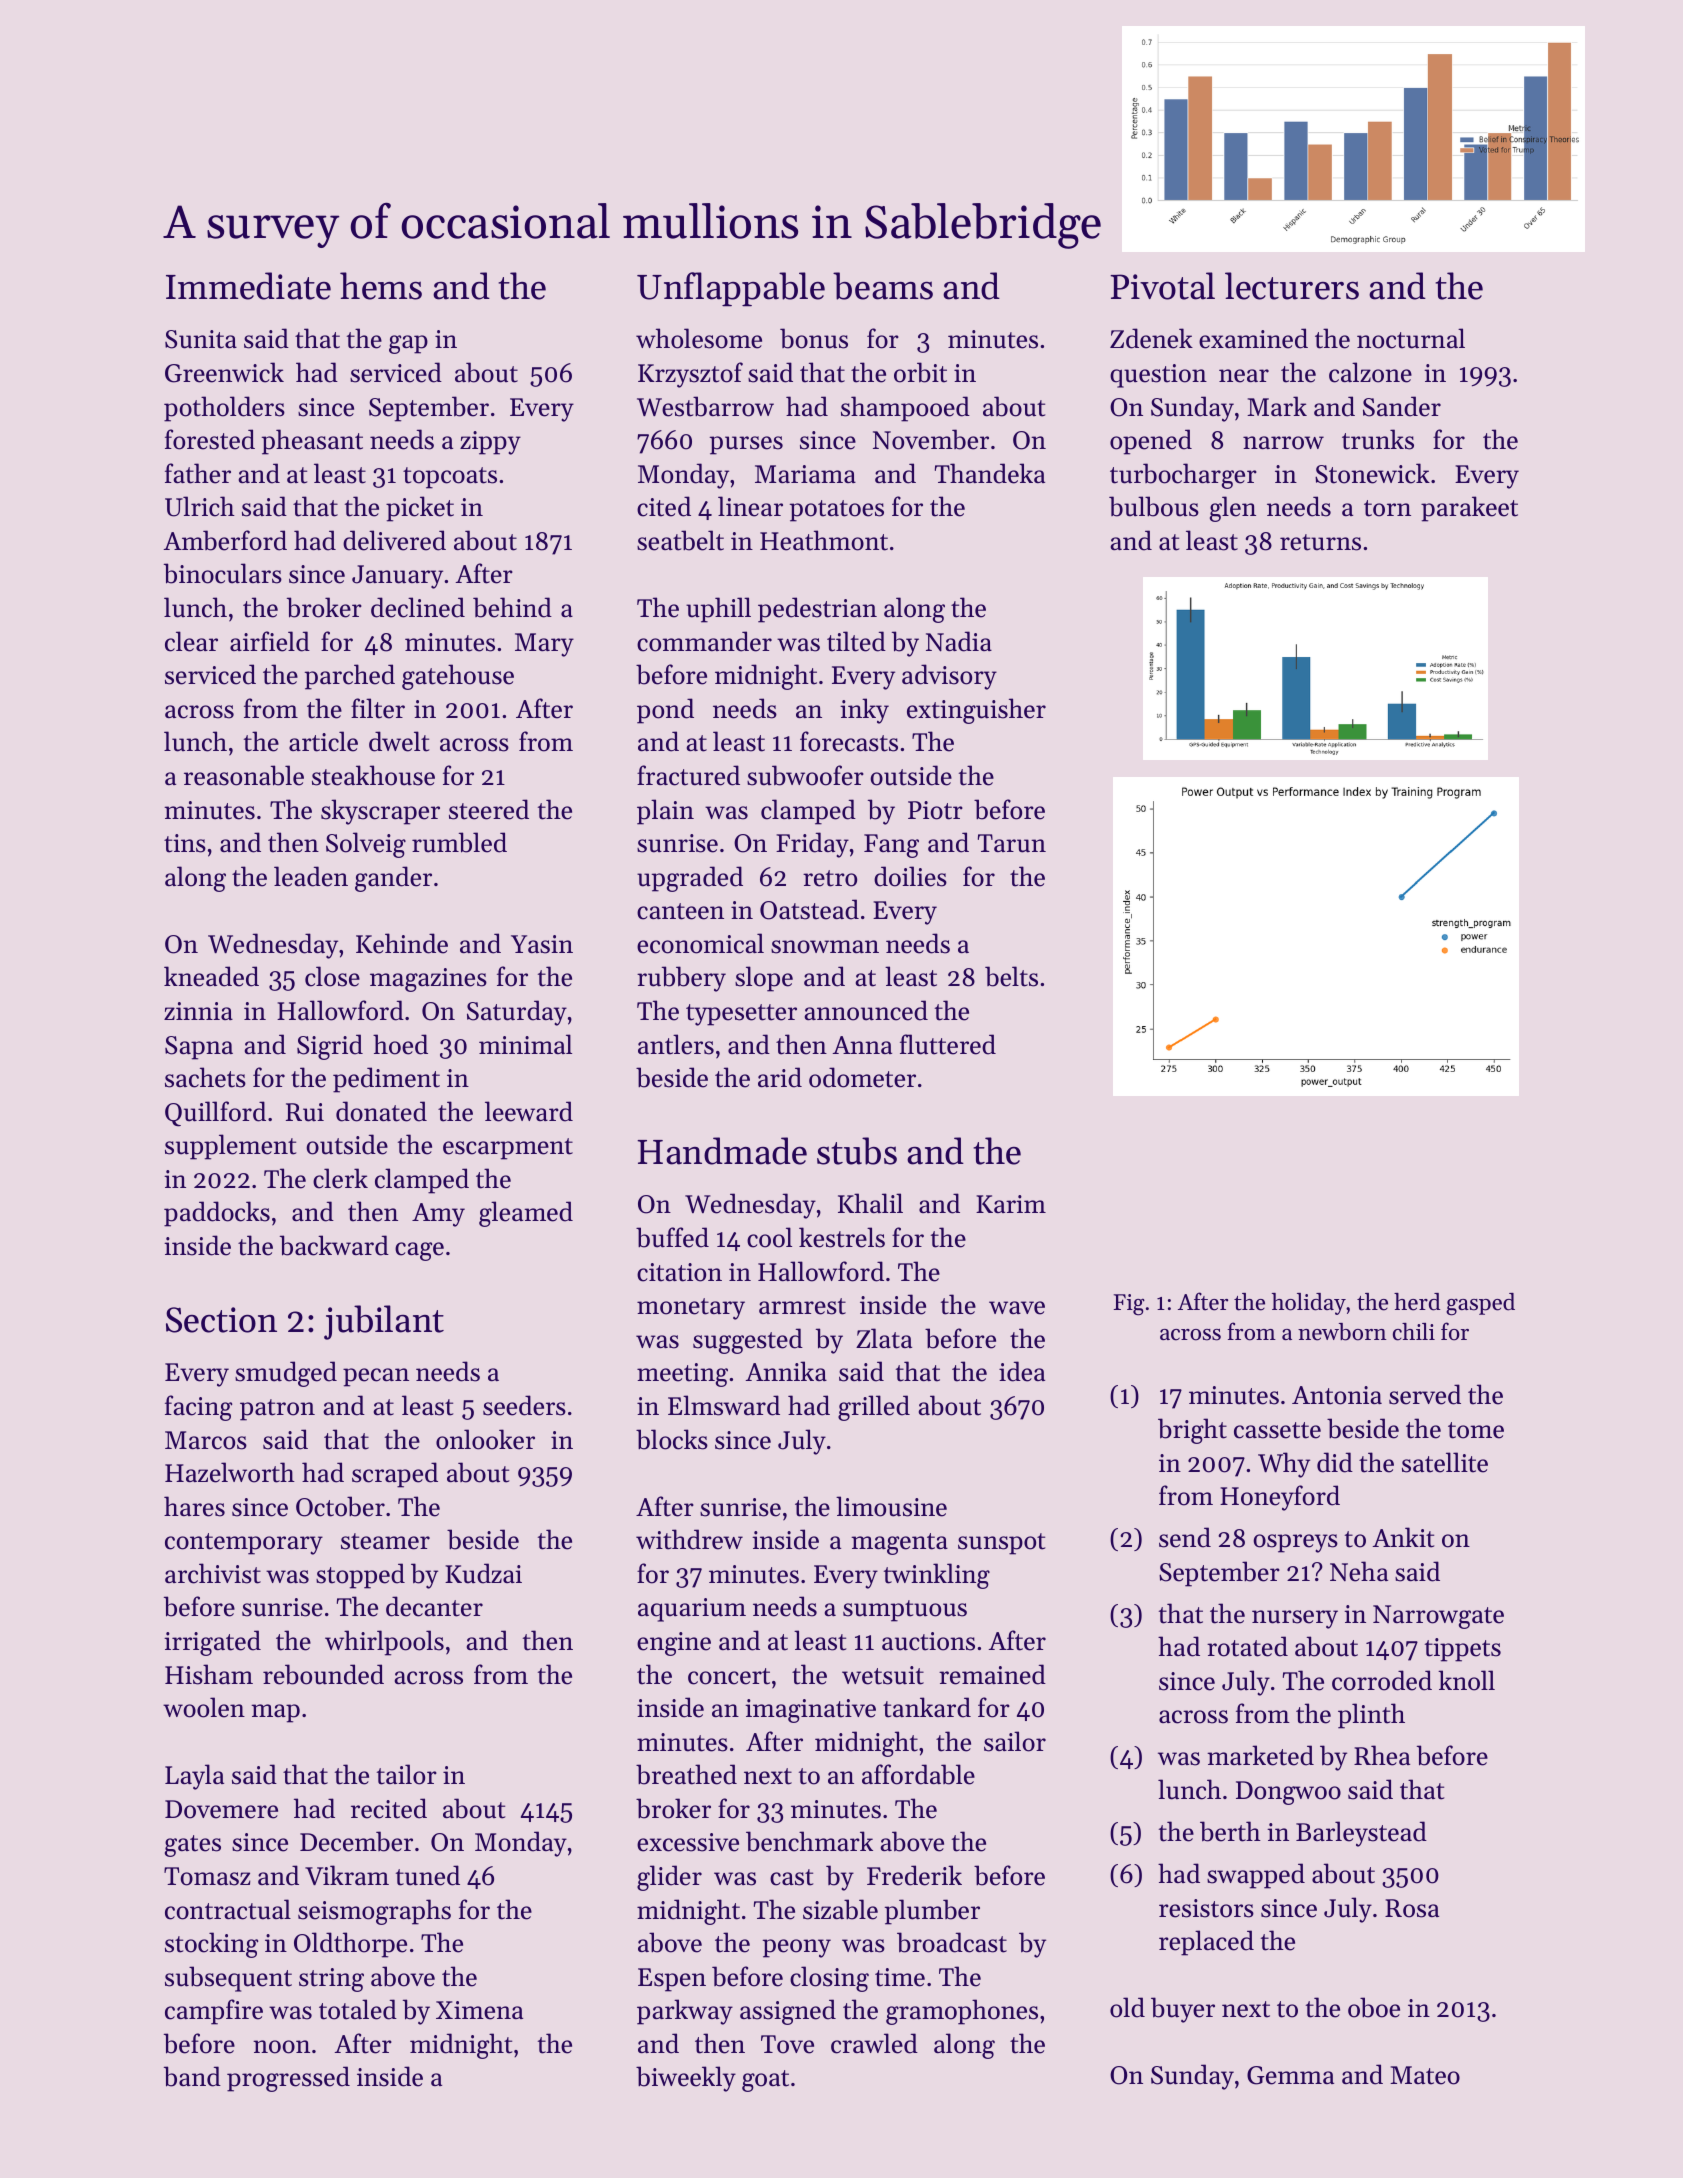 This screenshot has width=1683, height=2178. What do you see at coordinates (1411, 338) in the screenshot?
I see `nocturnal` at bounding box center [1411, 338].
